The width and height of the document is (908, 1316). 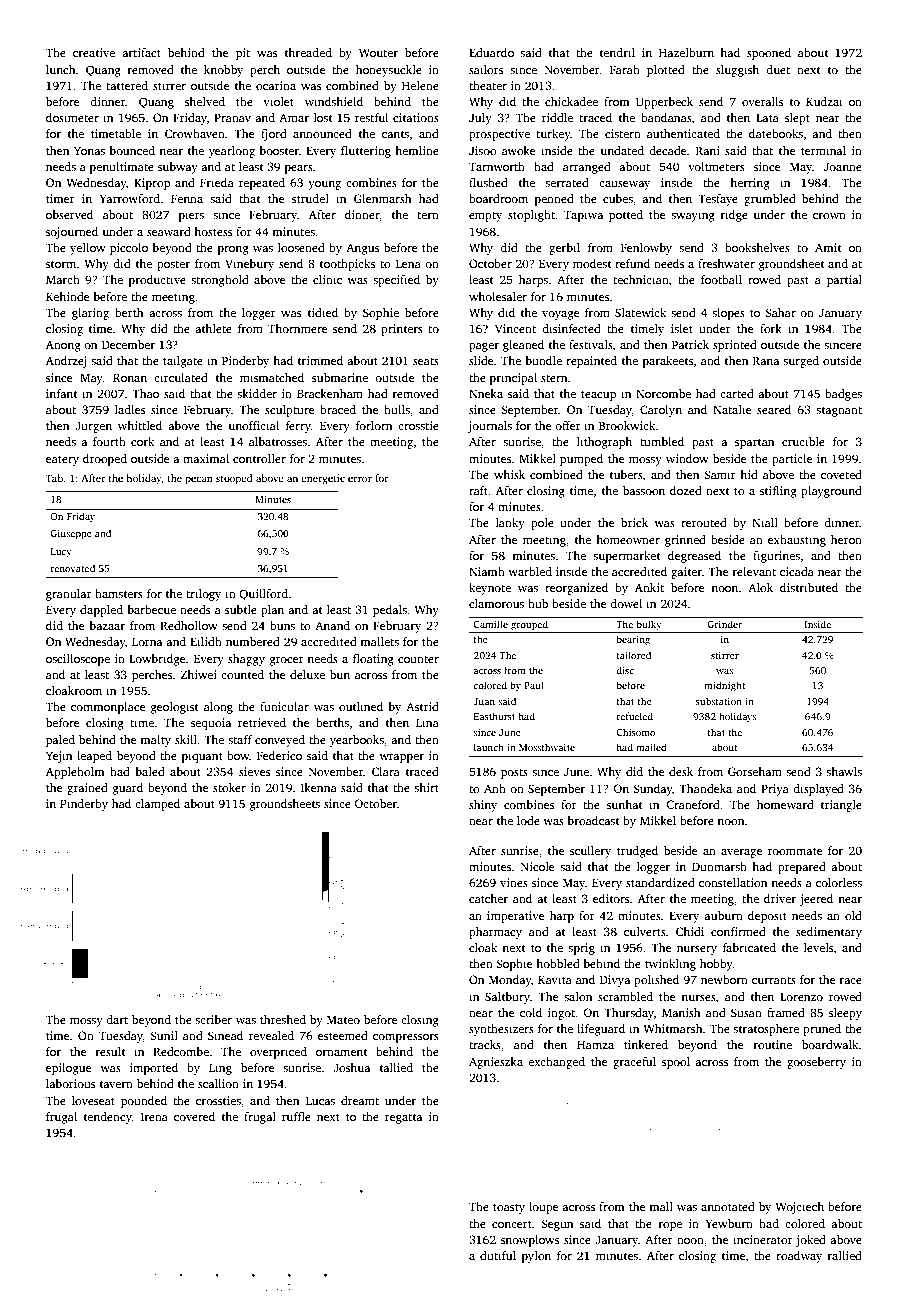 What do you see at coordinates (87, 789) in the document?
I see `grained` at bounding box center [87, 789].
